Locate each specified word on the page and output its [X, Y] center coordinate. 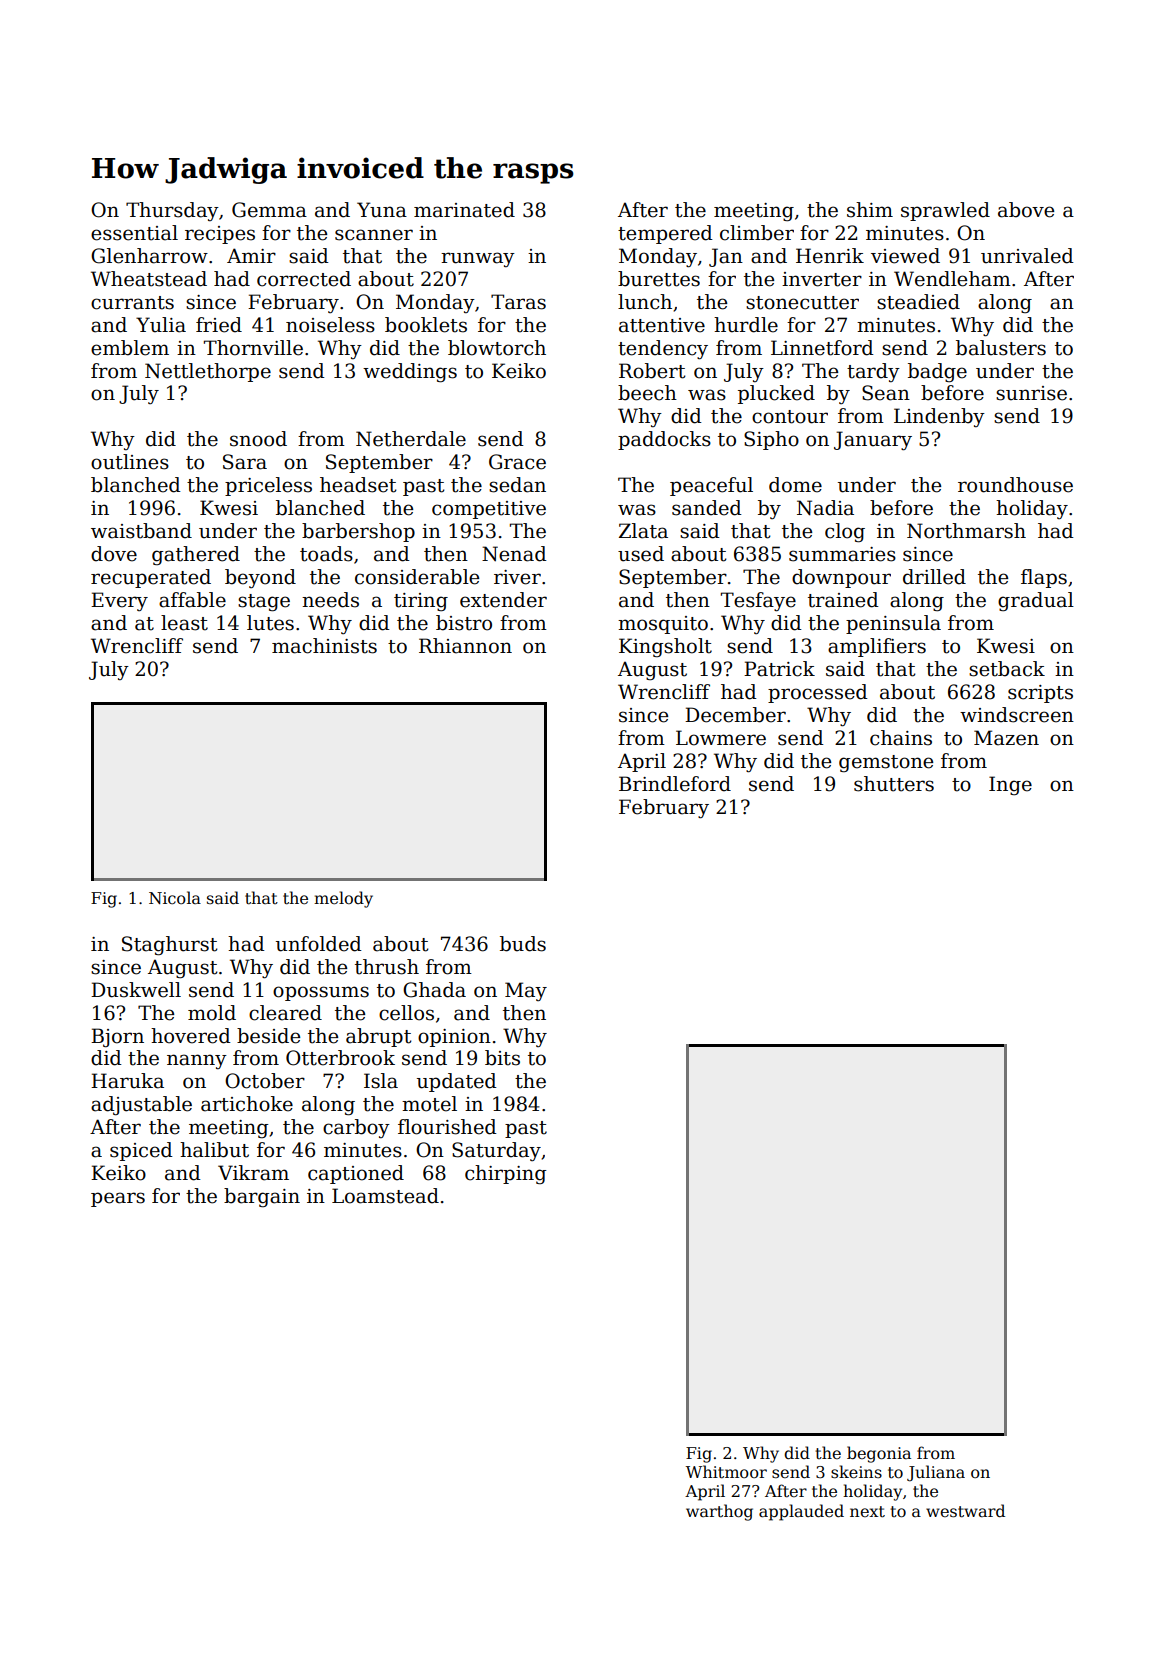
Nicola [175, 897]
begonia [879, 1454]
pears [118, 1199]
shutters [894, 784]
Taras [518, 302]
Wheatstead [149, 279]
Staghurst [170, 946]
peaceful [711, 486]
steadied [918, 302]
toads [326, 554]
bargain [262, 1197]
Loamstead [385, 1196]
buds [523, 944]
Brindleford [675, 784]
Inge [1010, 786]
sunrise [1031, 393]
